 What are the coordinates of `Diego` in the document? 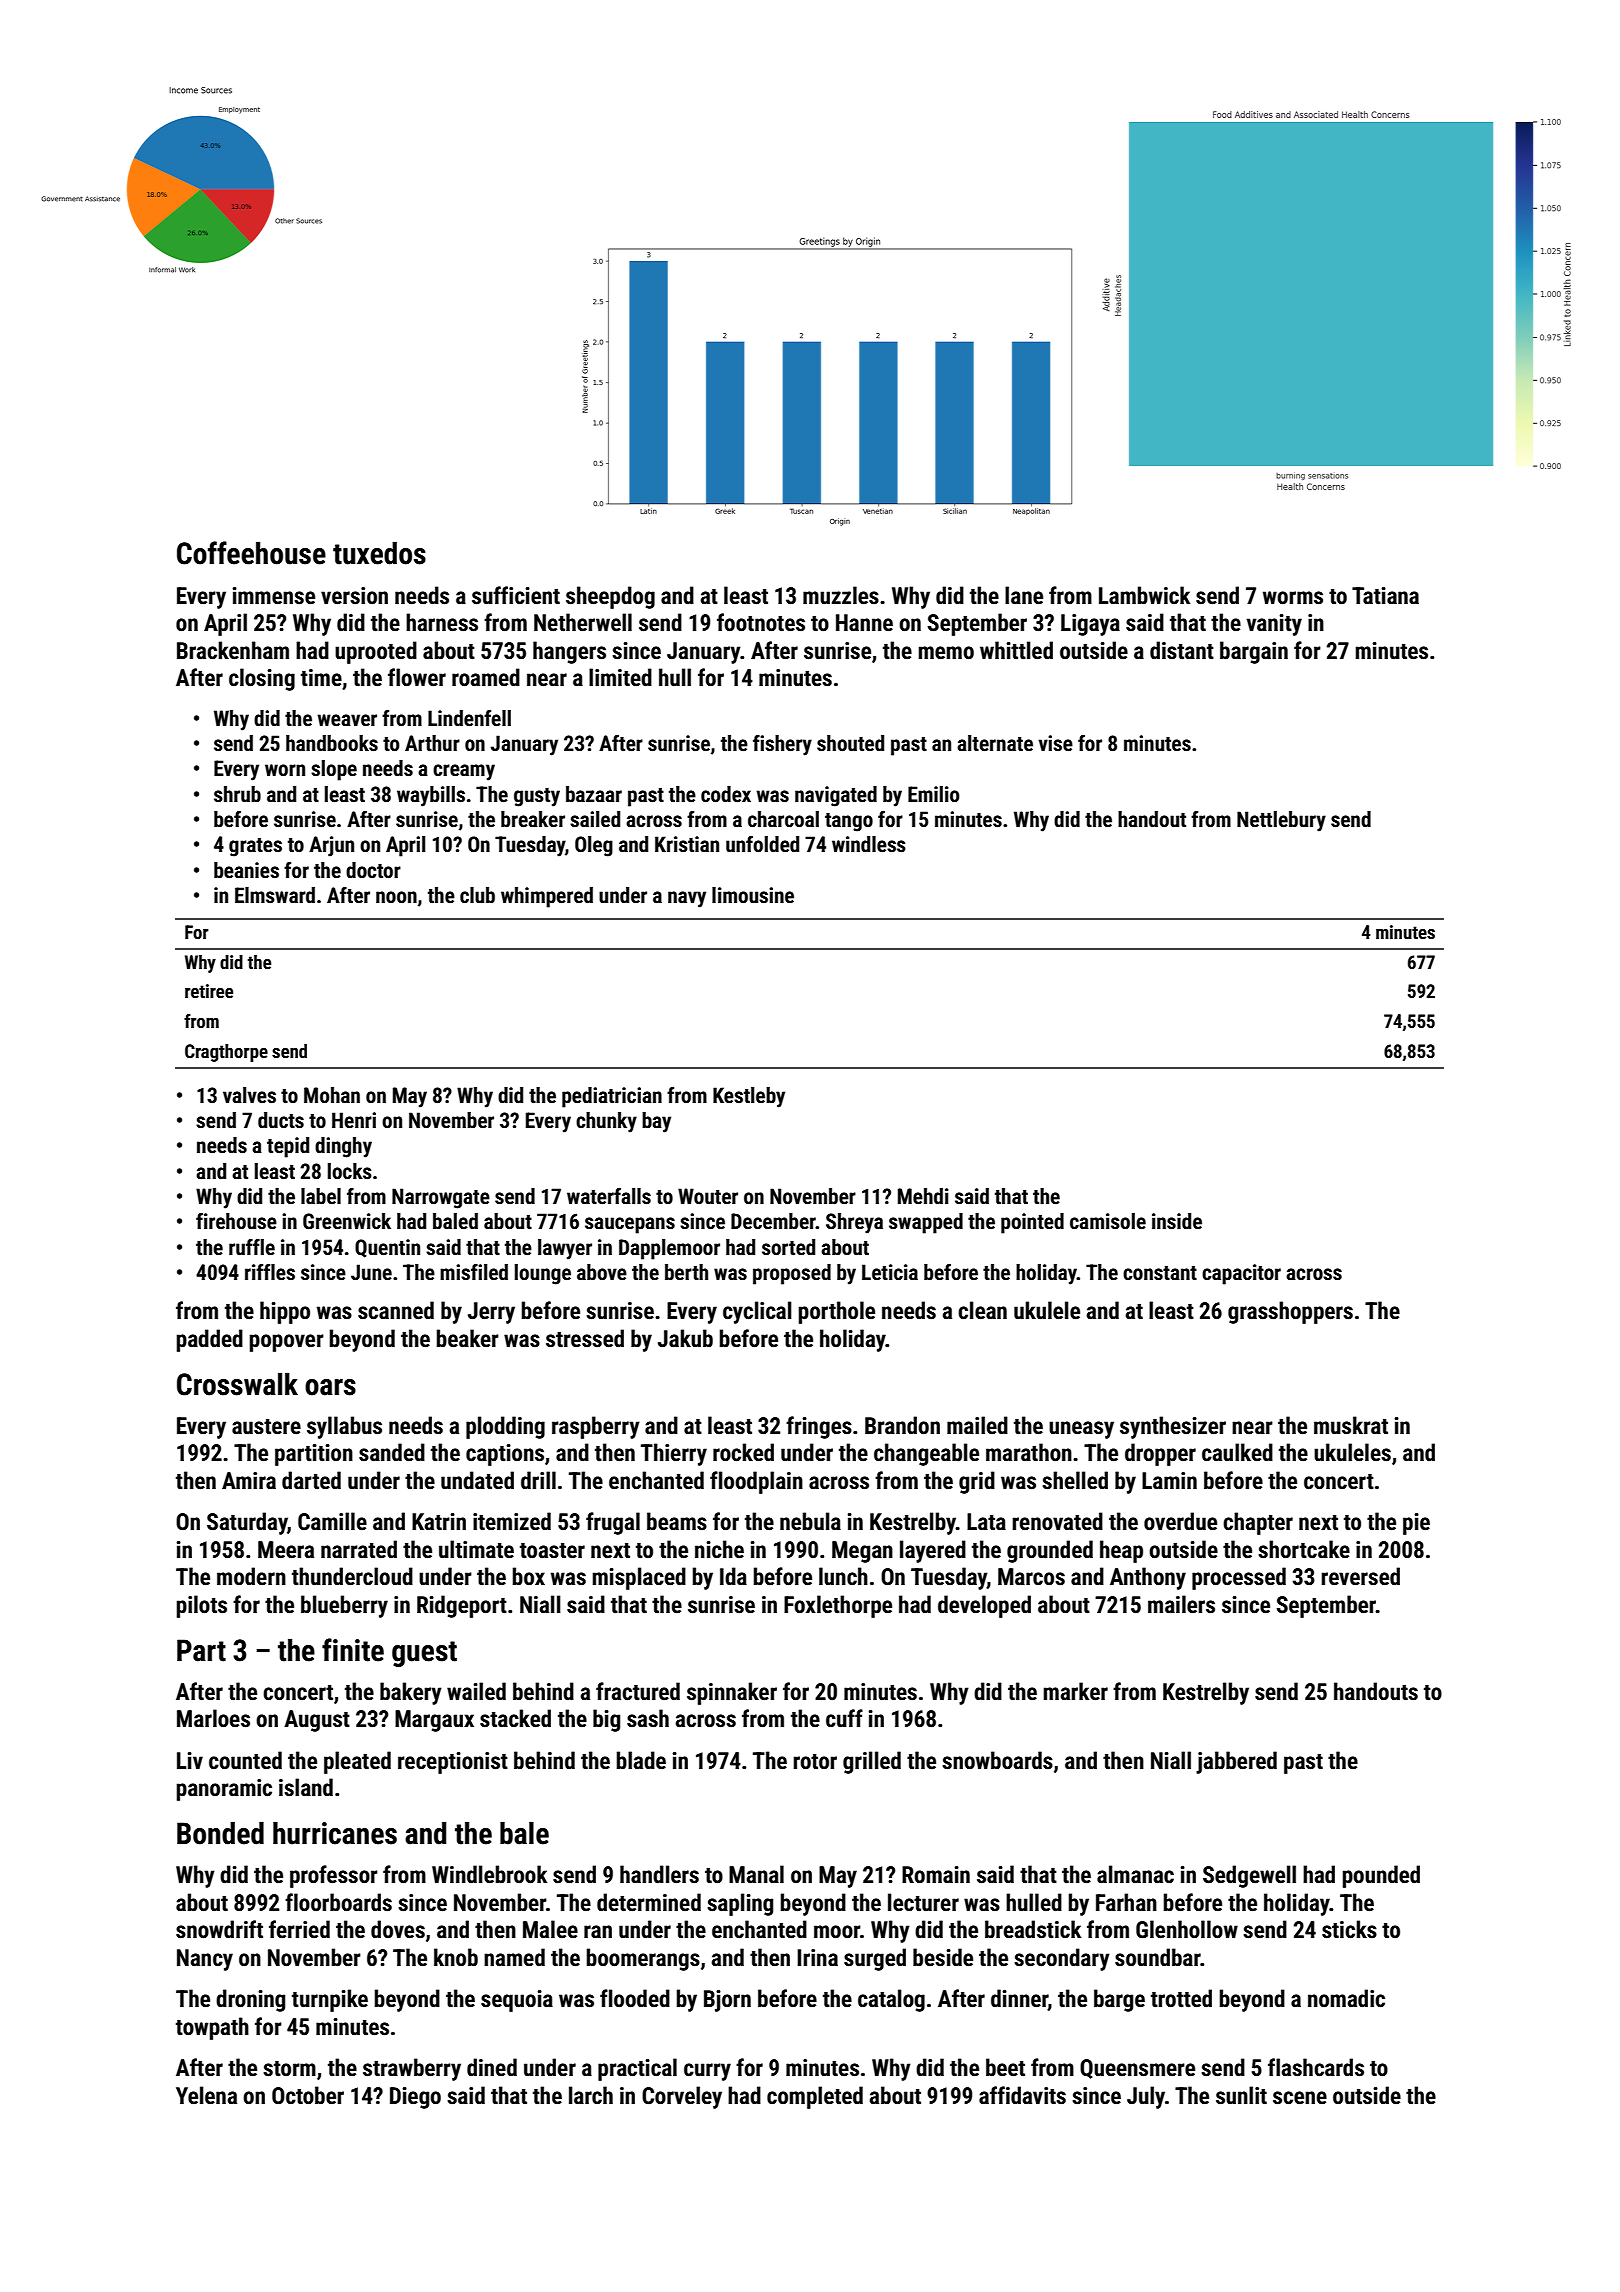 It's located at (415, 2098).
